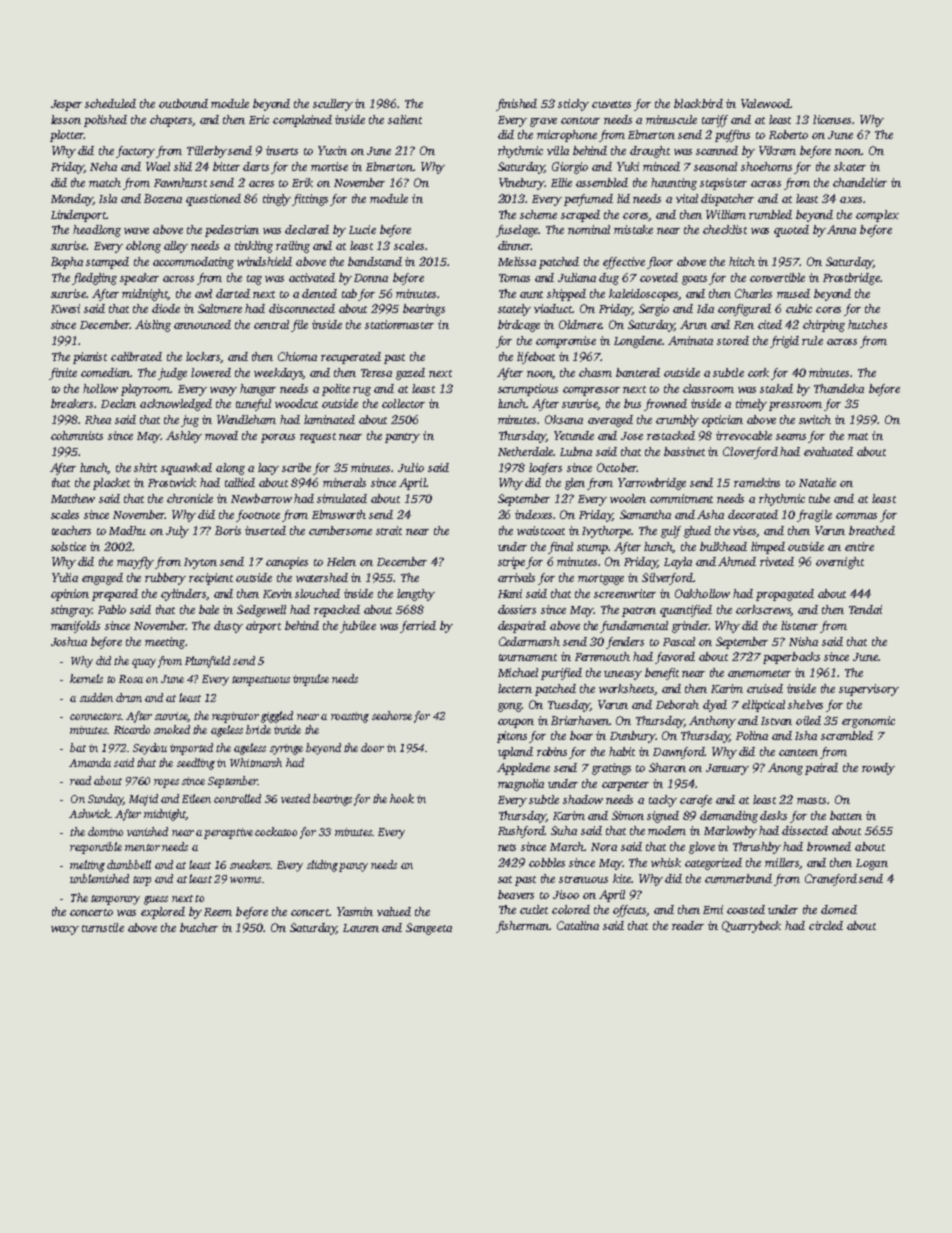 The width and height of the screenshot is (952, 1233). What do you see at coordinates (878, 769) in the screenshot?
I see `rowdy` at bounding box center [878, 769].
